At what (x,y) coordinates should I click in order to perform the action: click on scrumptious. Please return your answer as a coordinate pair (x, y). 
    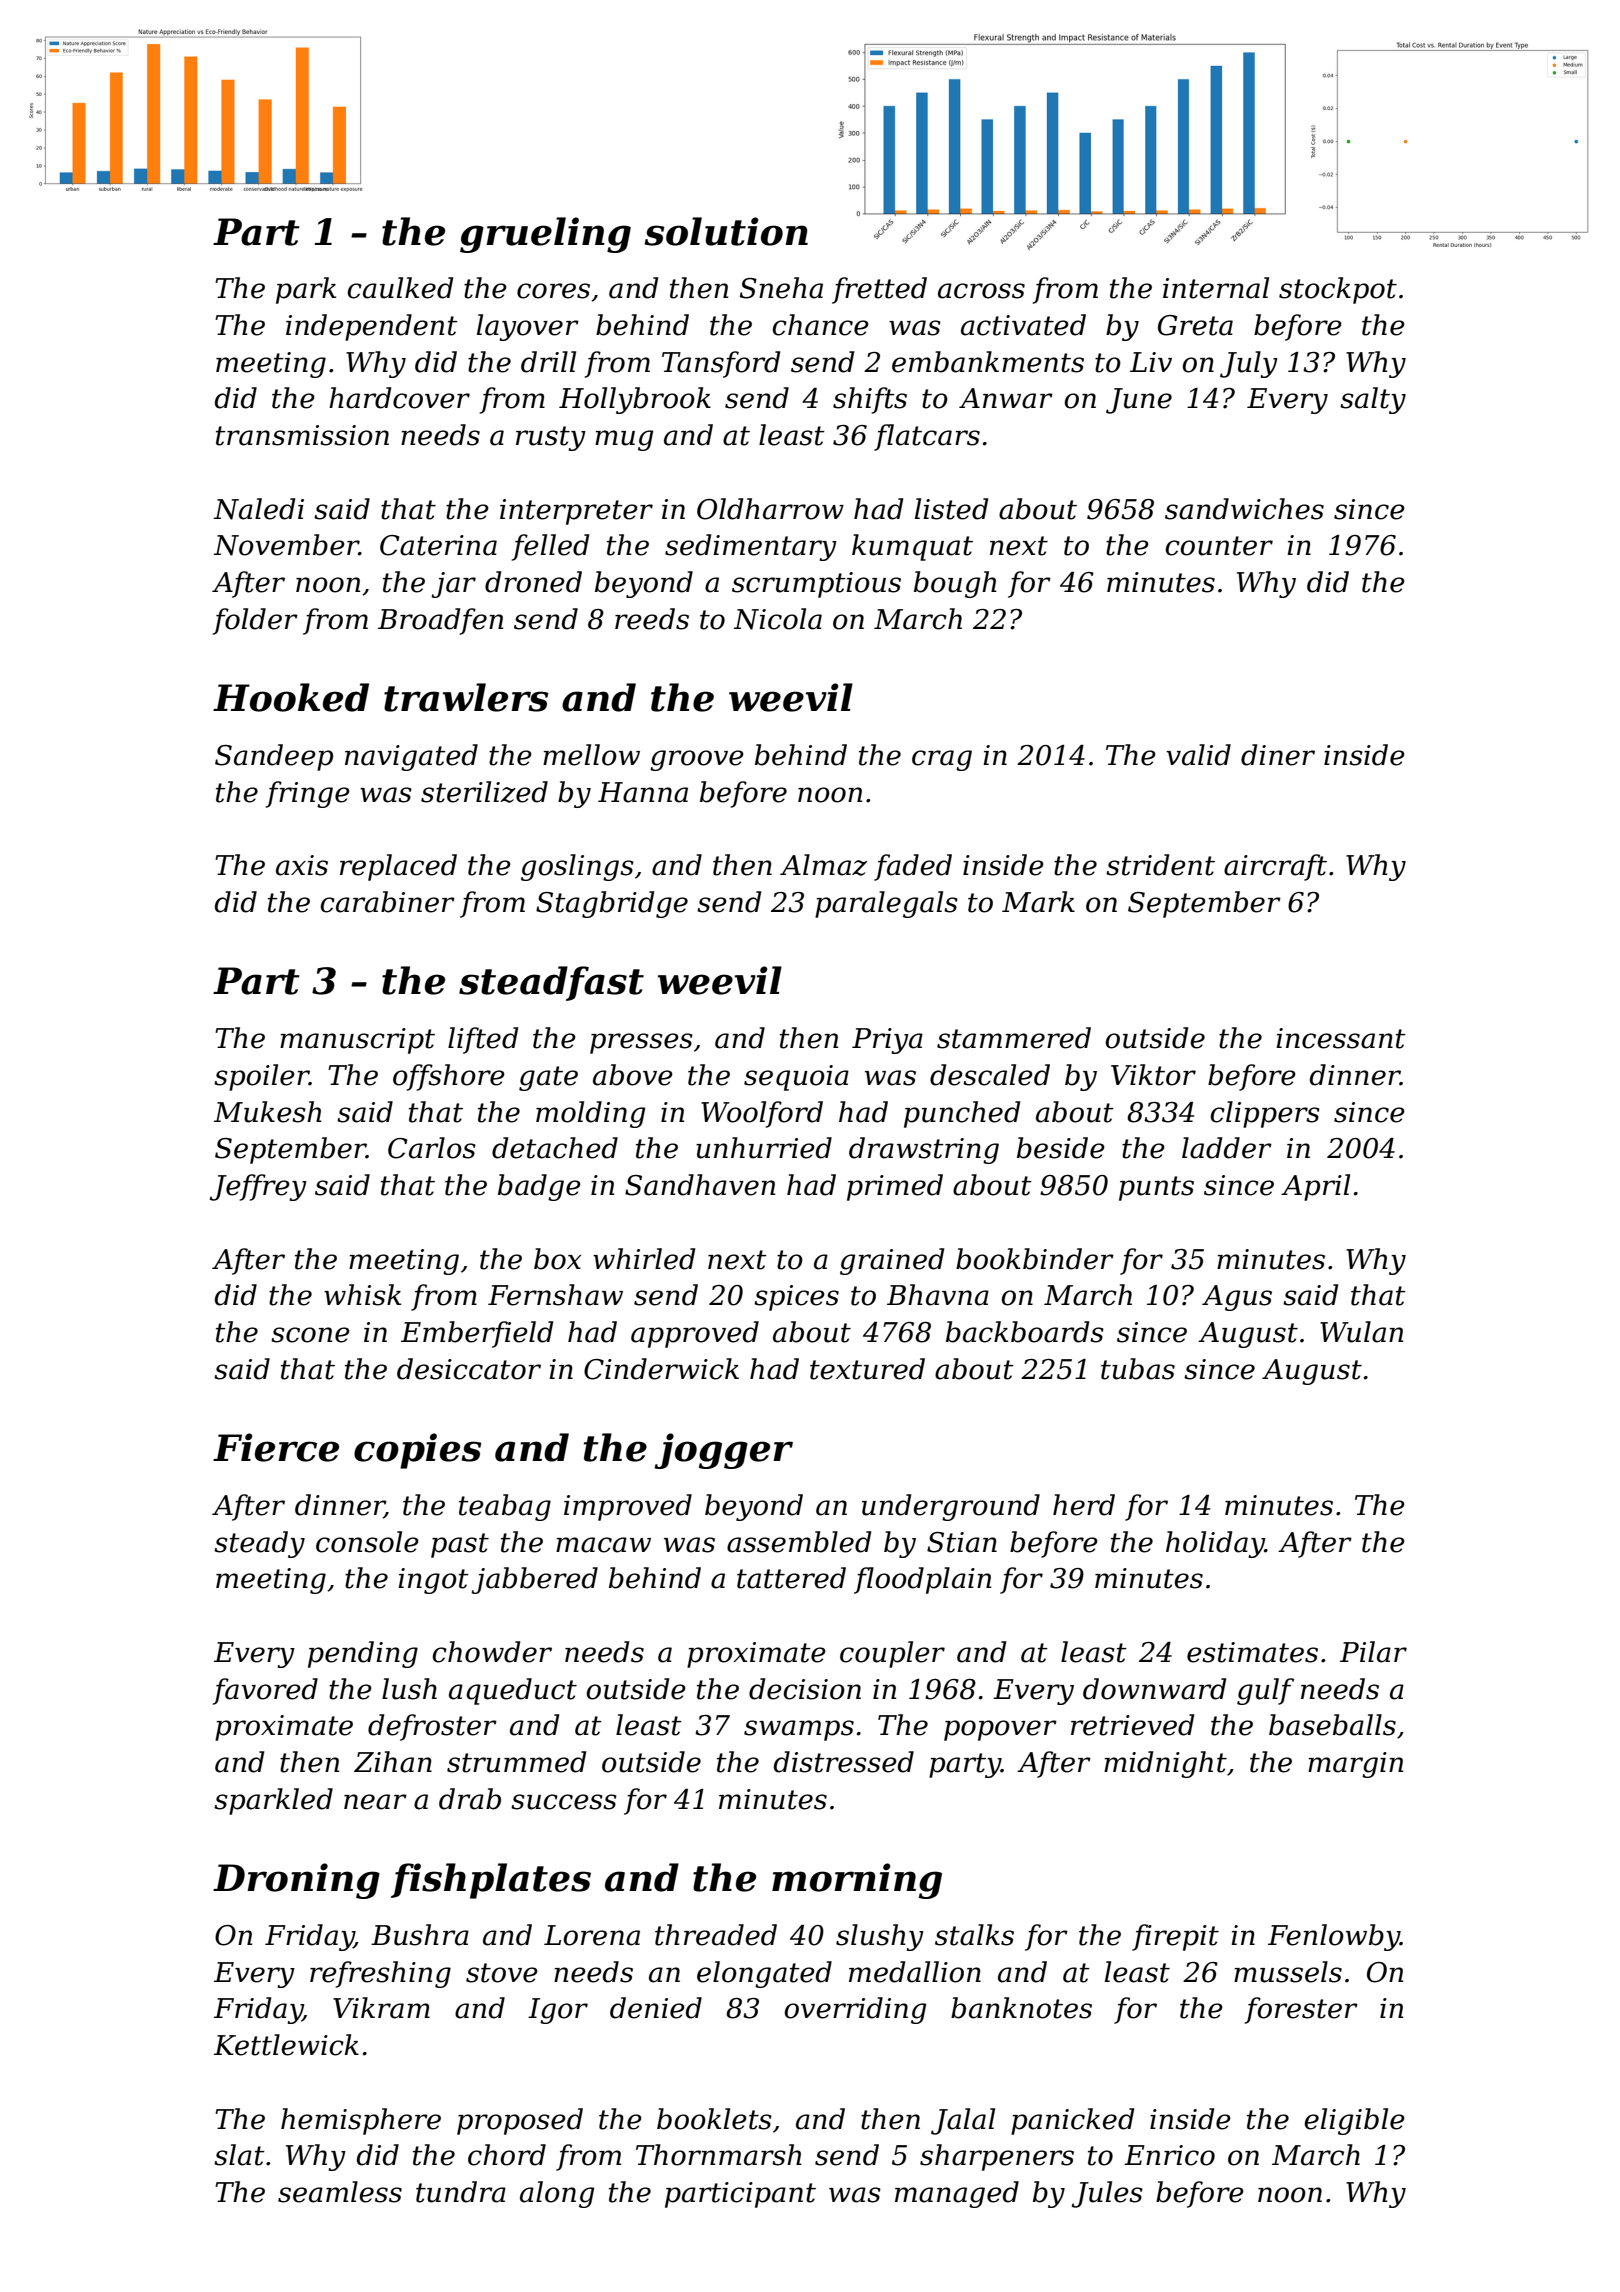
    Looking at the image, I should click on (816, 585).
